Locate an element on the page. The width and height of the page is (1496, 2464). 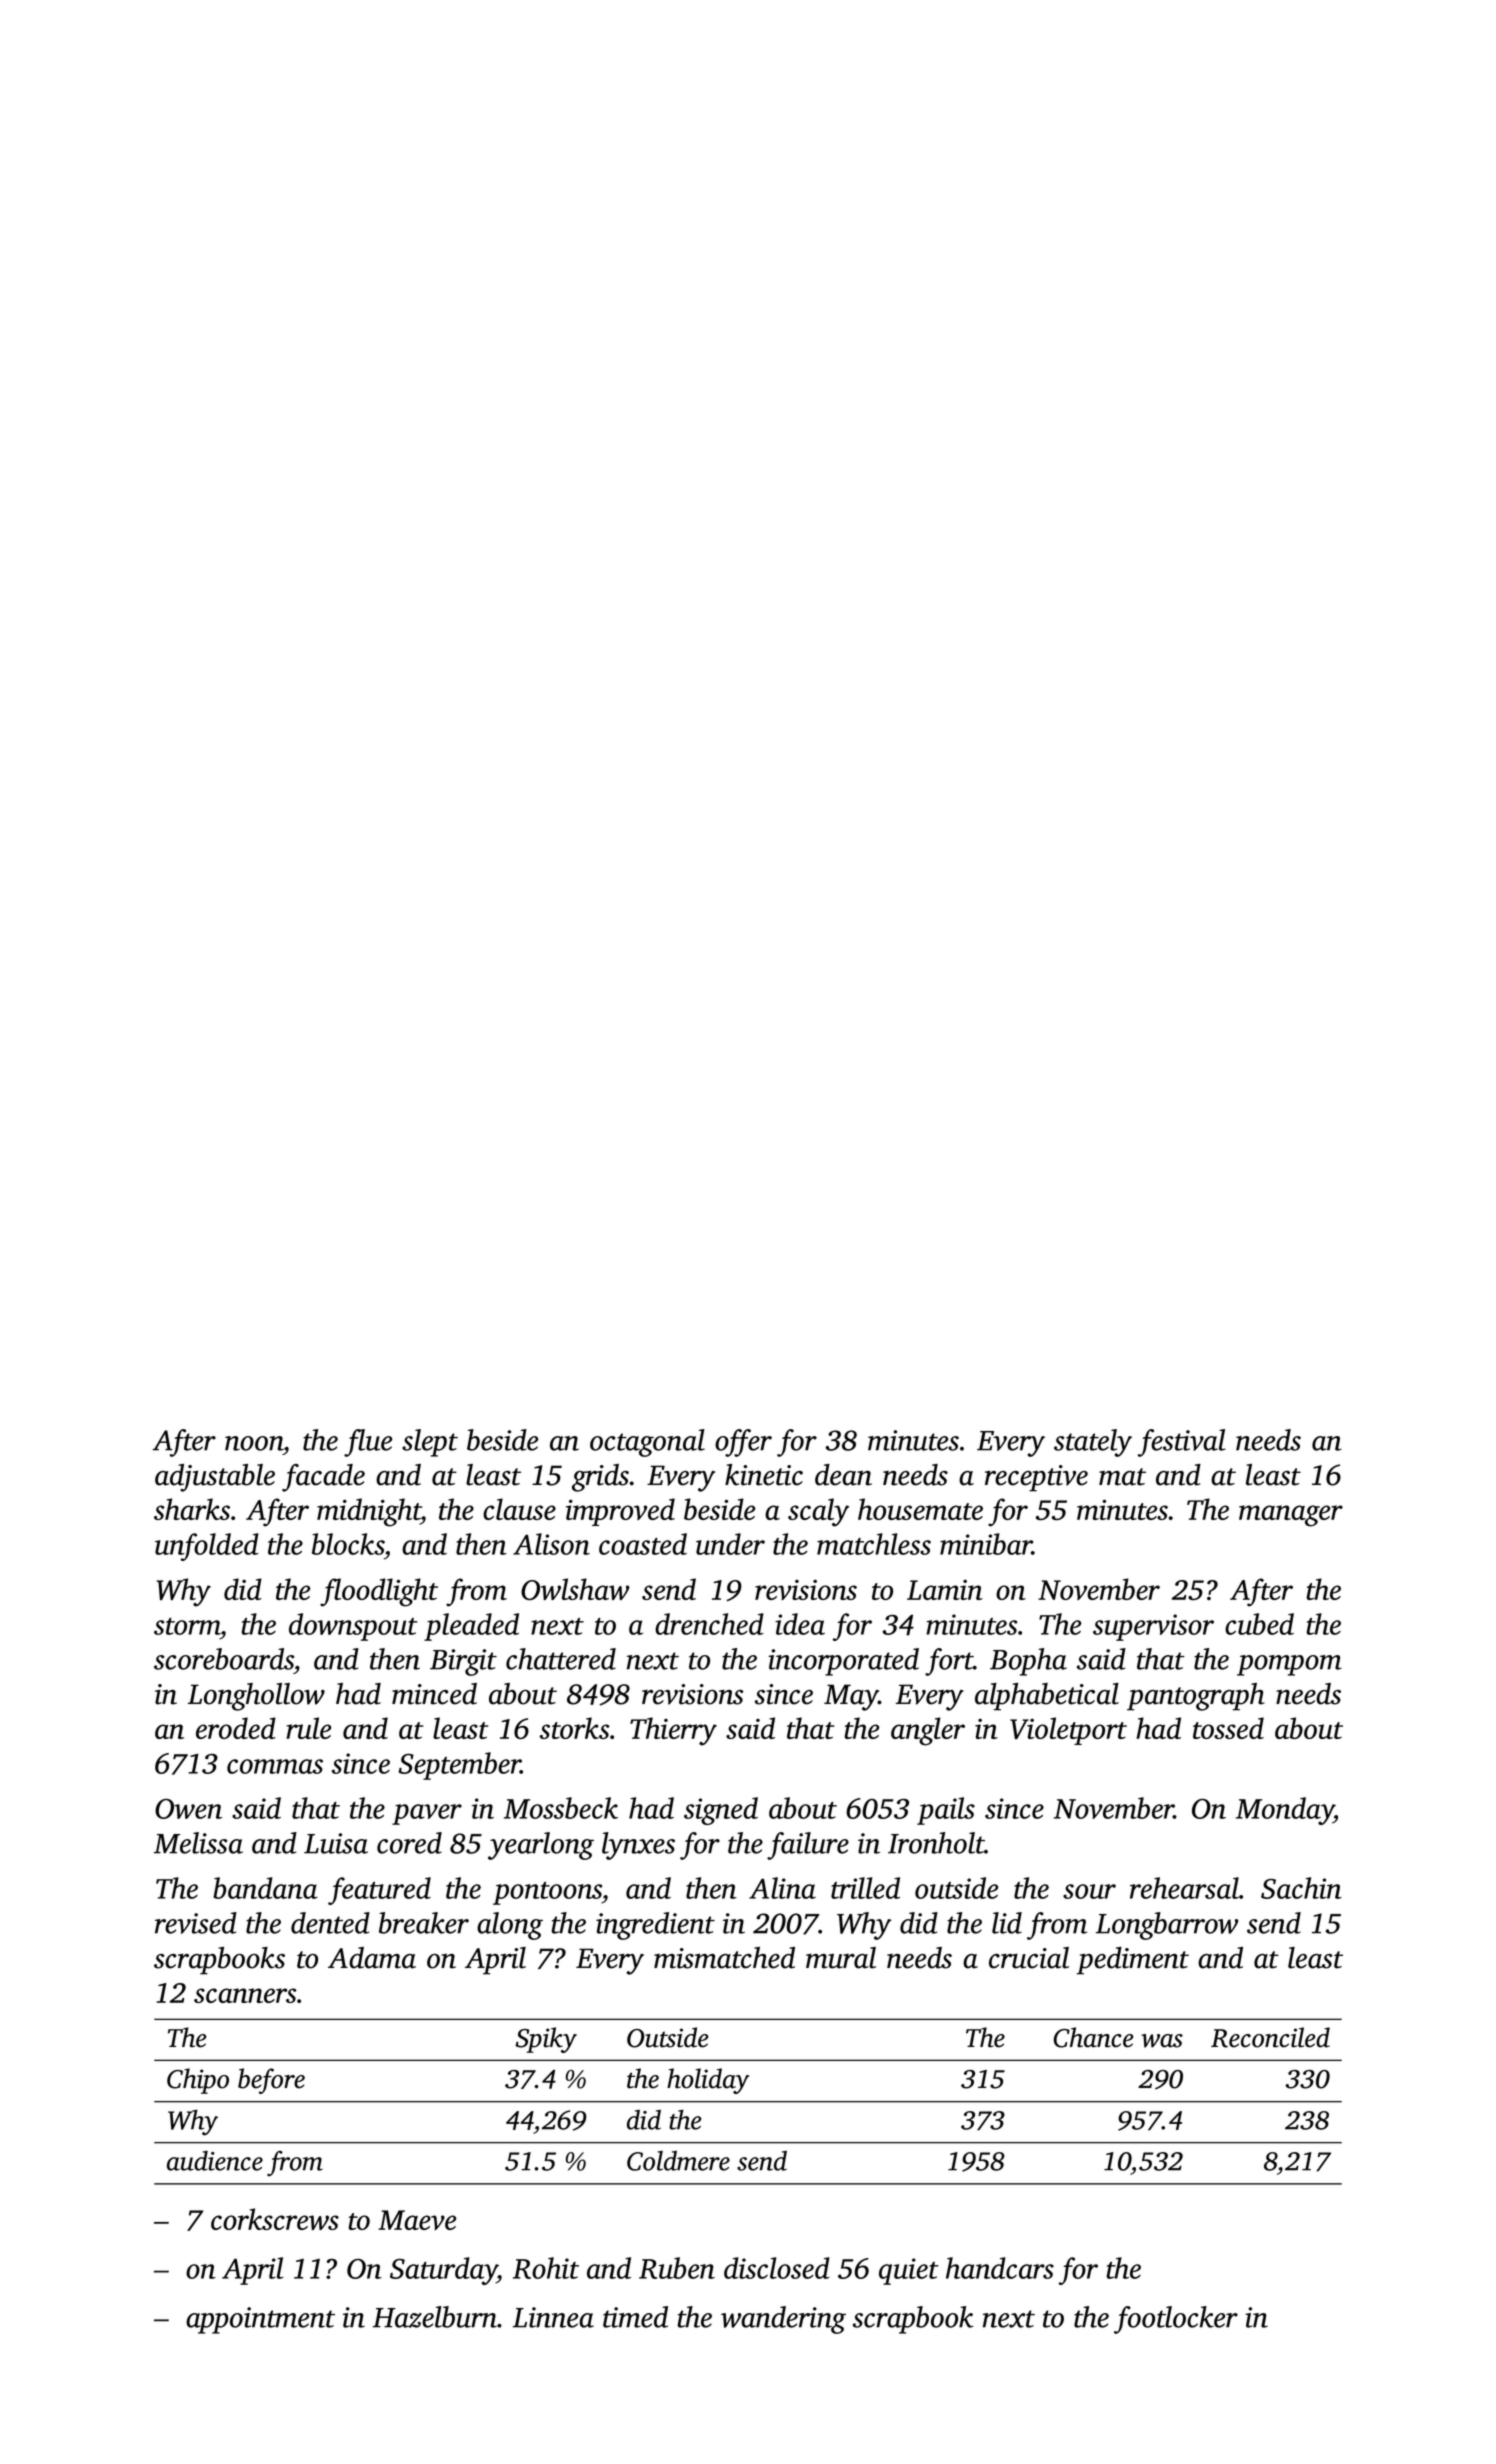
Chipo is located at coordinates (198, 2081).
